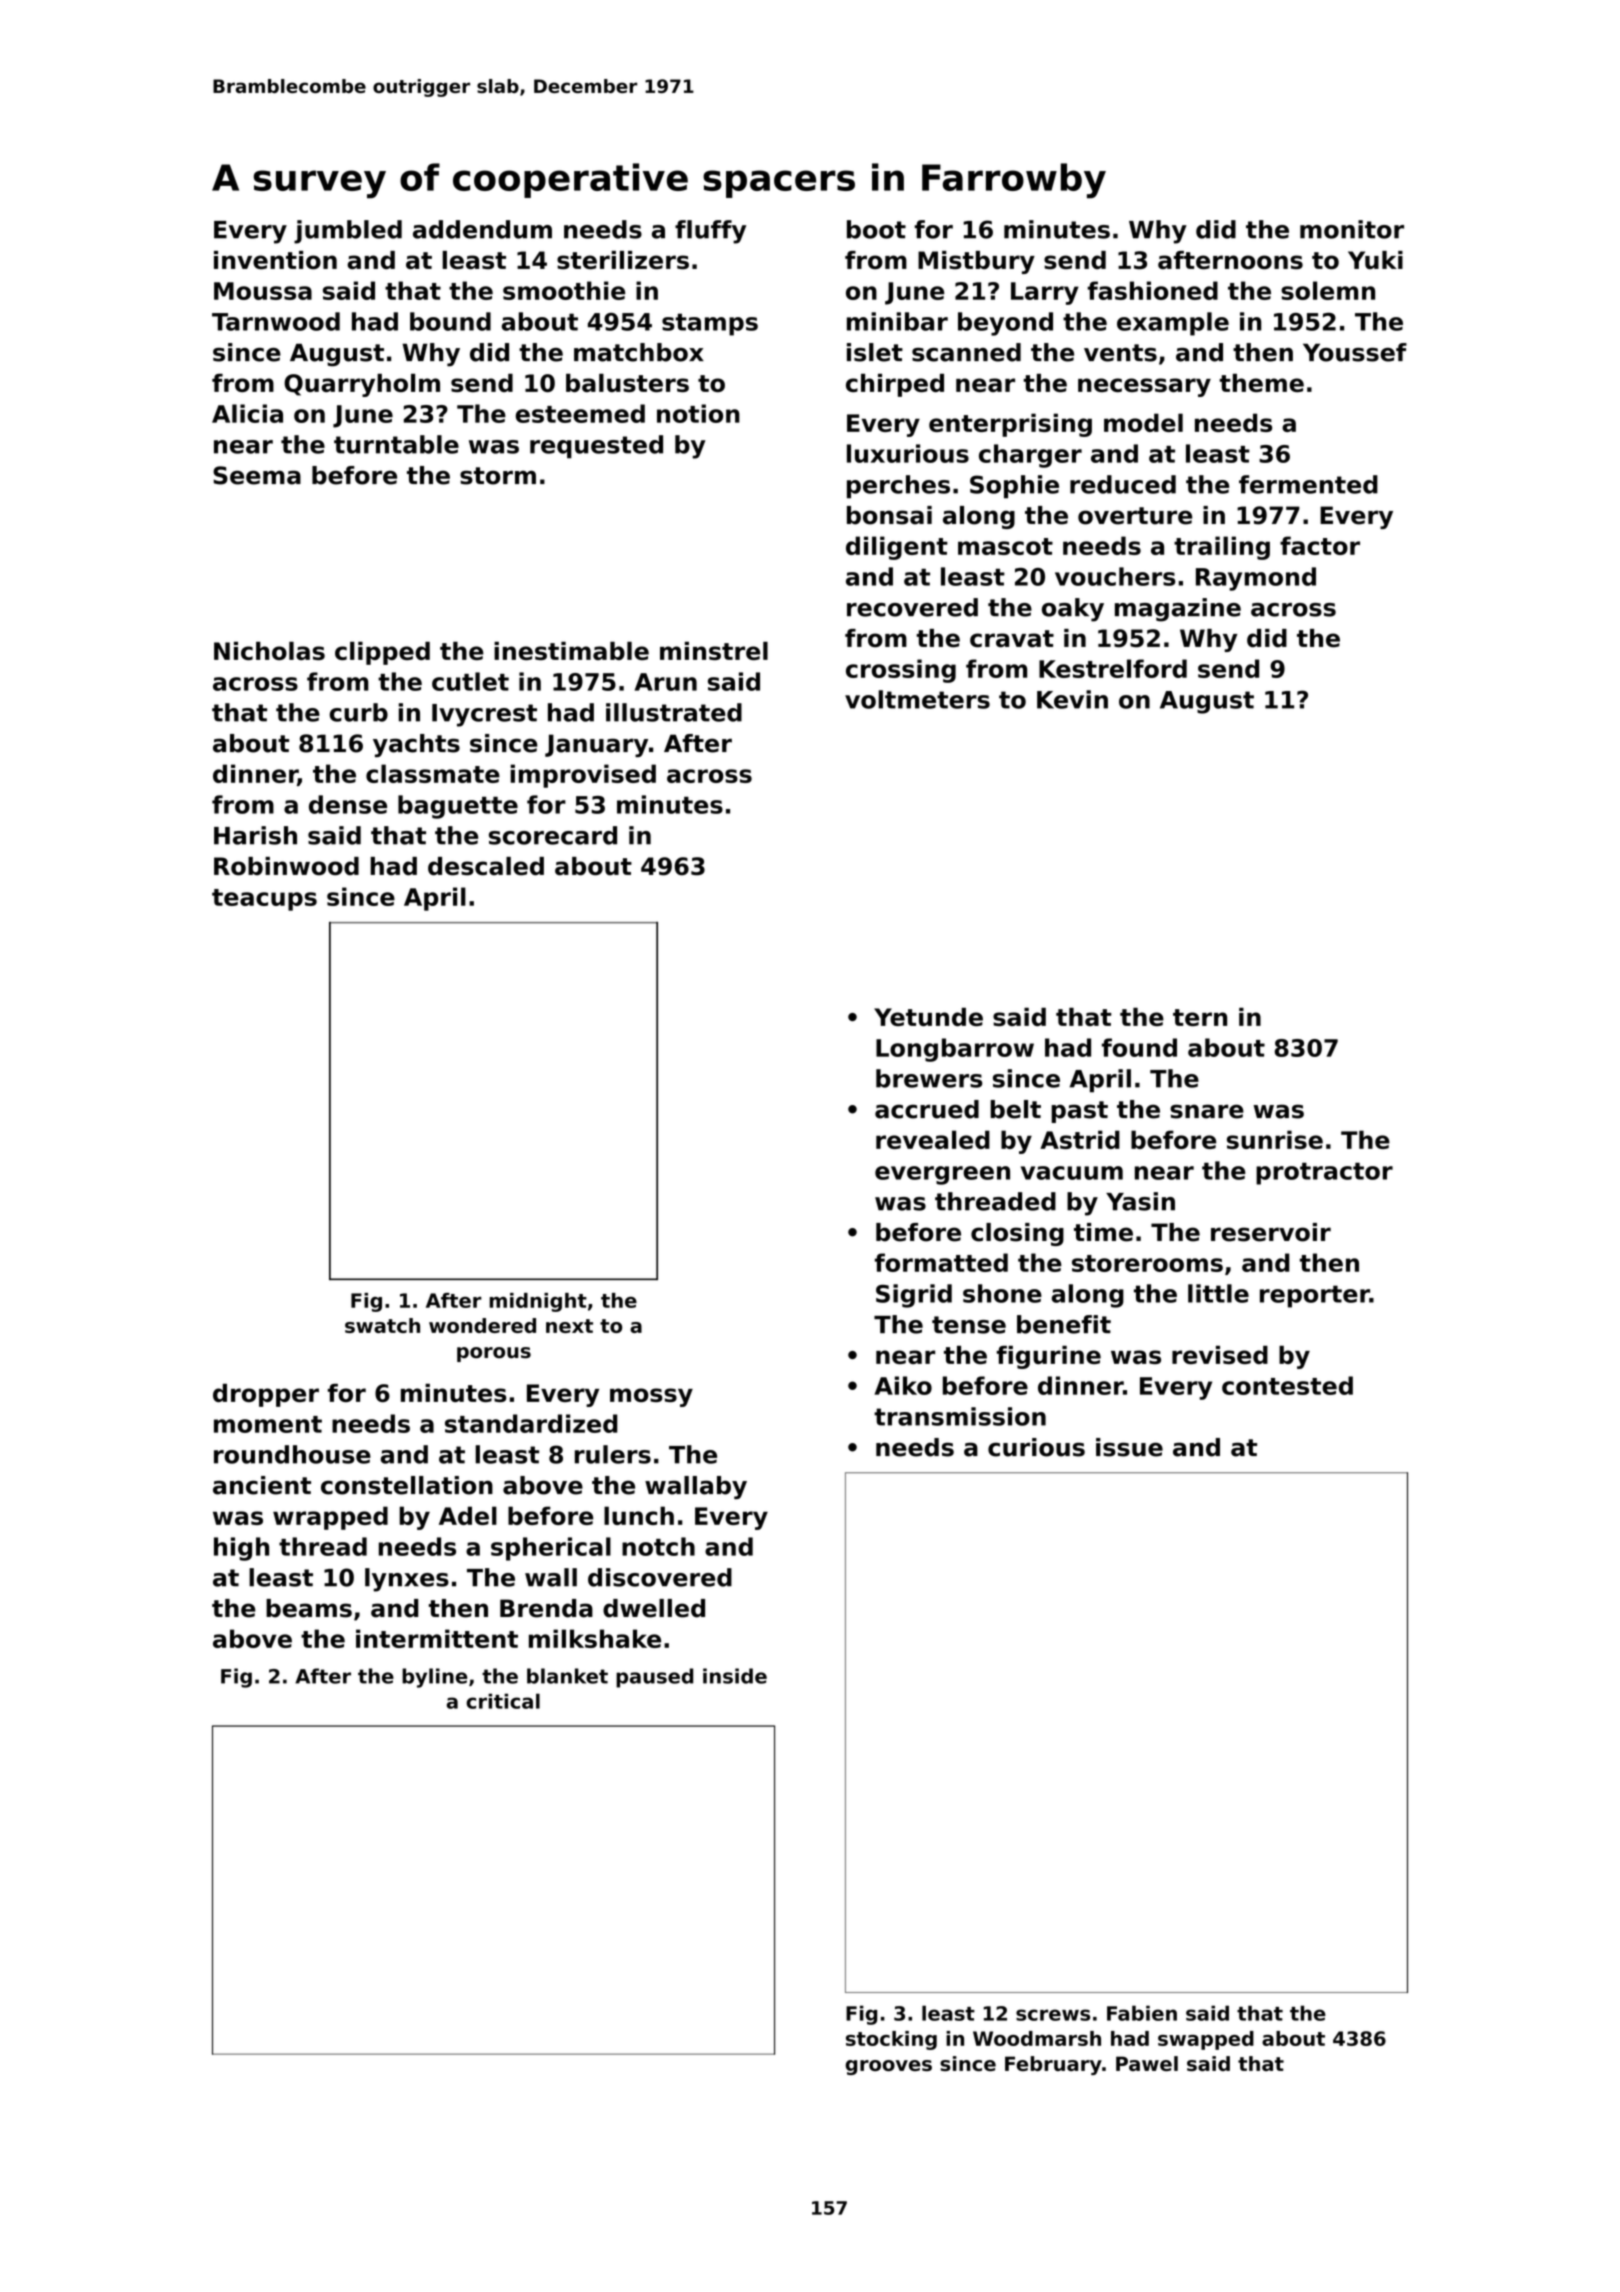 Image resolution: width=1620 pixels, height=2292 pixels. What do you see at coordinates (482, 229) in the page?
I see `addendum` at bounding box center [482, 229].
